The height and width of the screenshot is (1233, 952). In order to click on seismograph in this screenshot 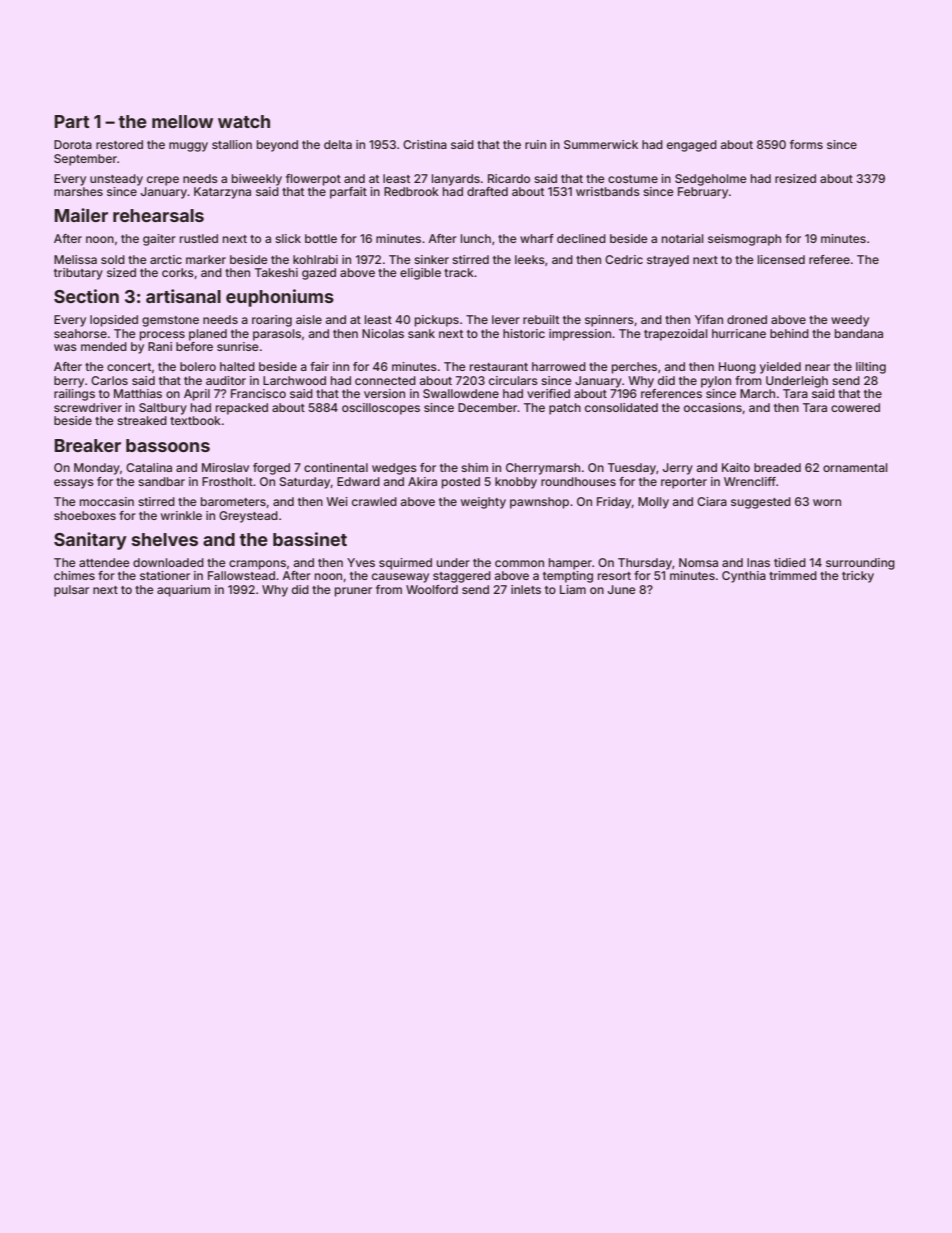, I will do `click(744, 240)`.
